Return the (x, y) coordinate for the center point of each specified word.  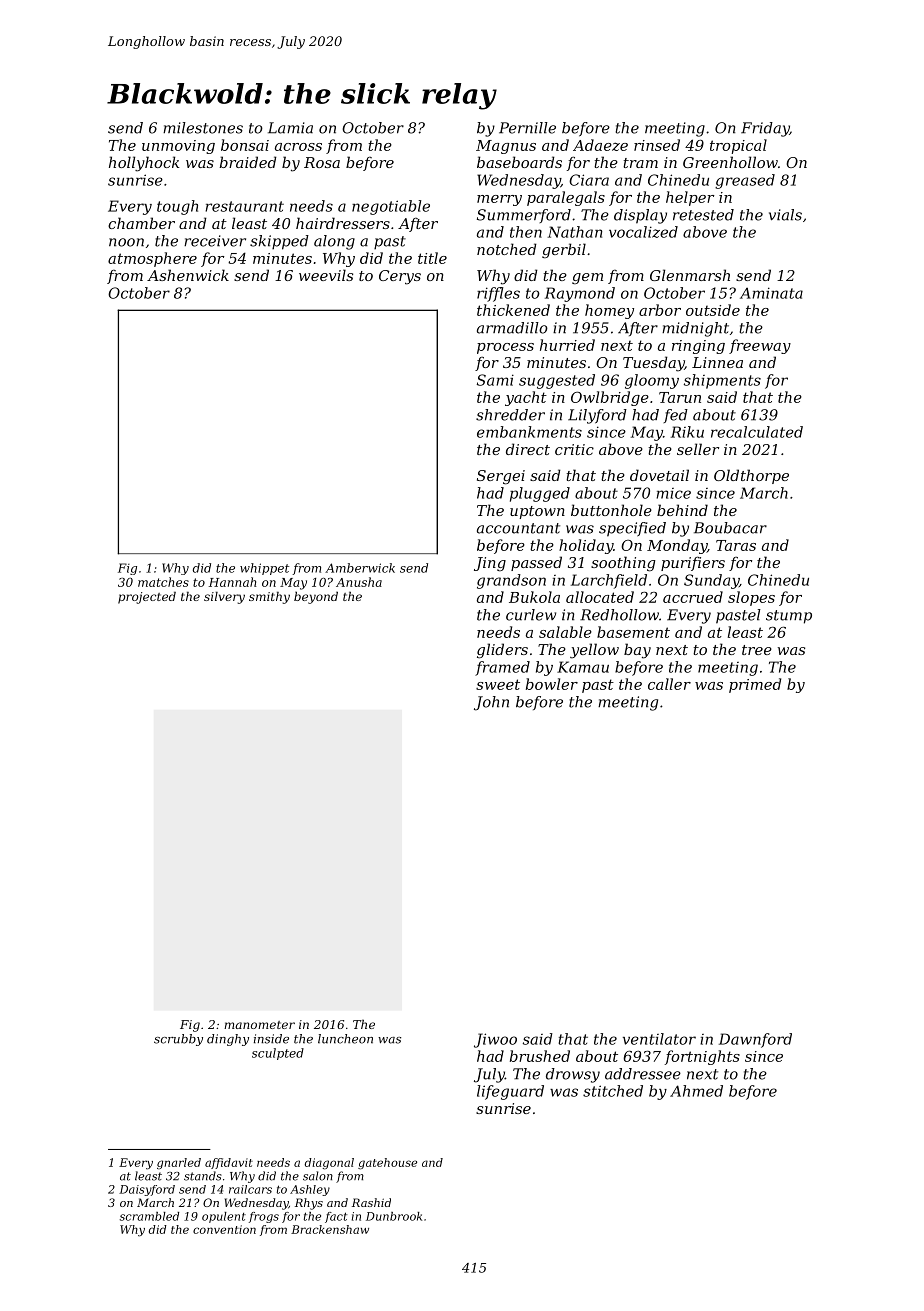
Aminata (771, 293)
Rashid (371, 1202)
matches (163, 582)
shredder (510, 415)
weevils (326, 275)
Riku (687, 432)
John (491, 703)
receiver (215, 241)
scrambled (149, 1216)
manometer (259, 1025)
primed (755, 685)
